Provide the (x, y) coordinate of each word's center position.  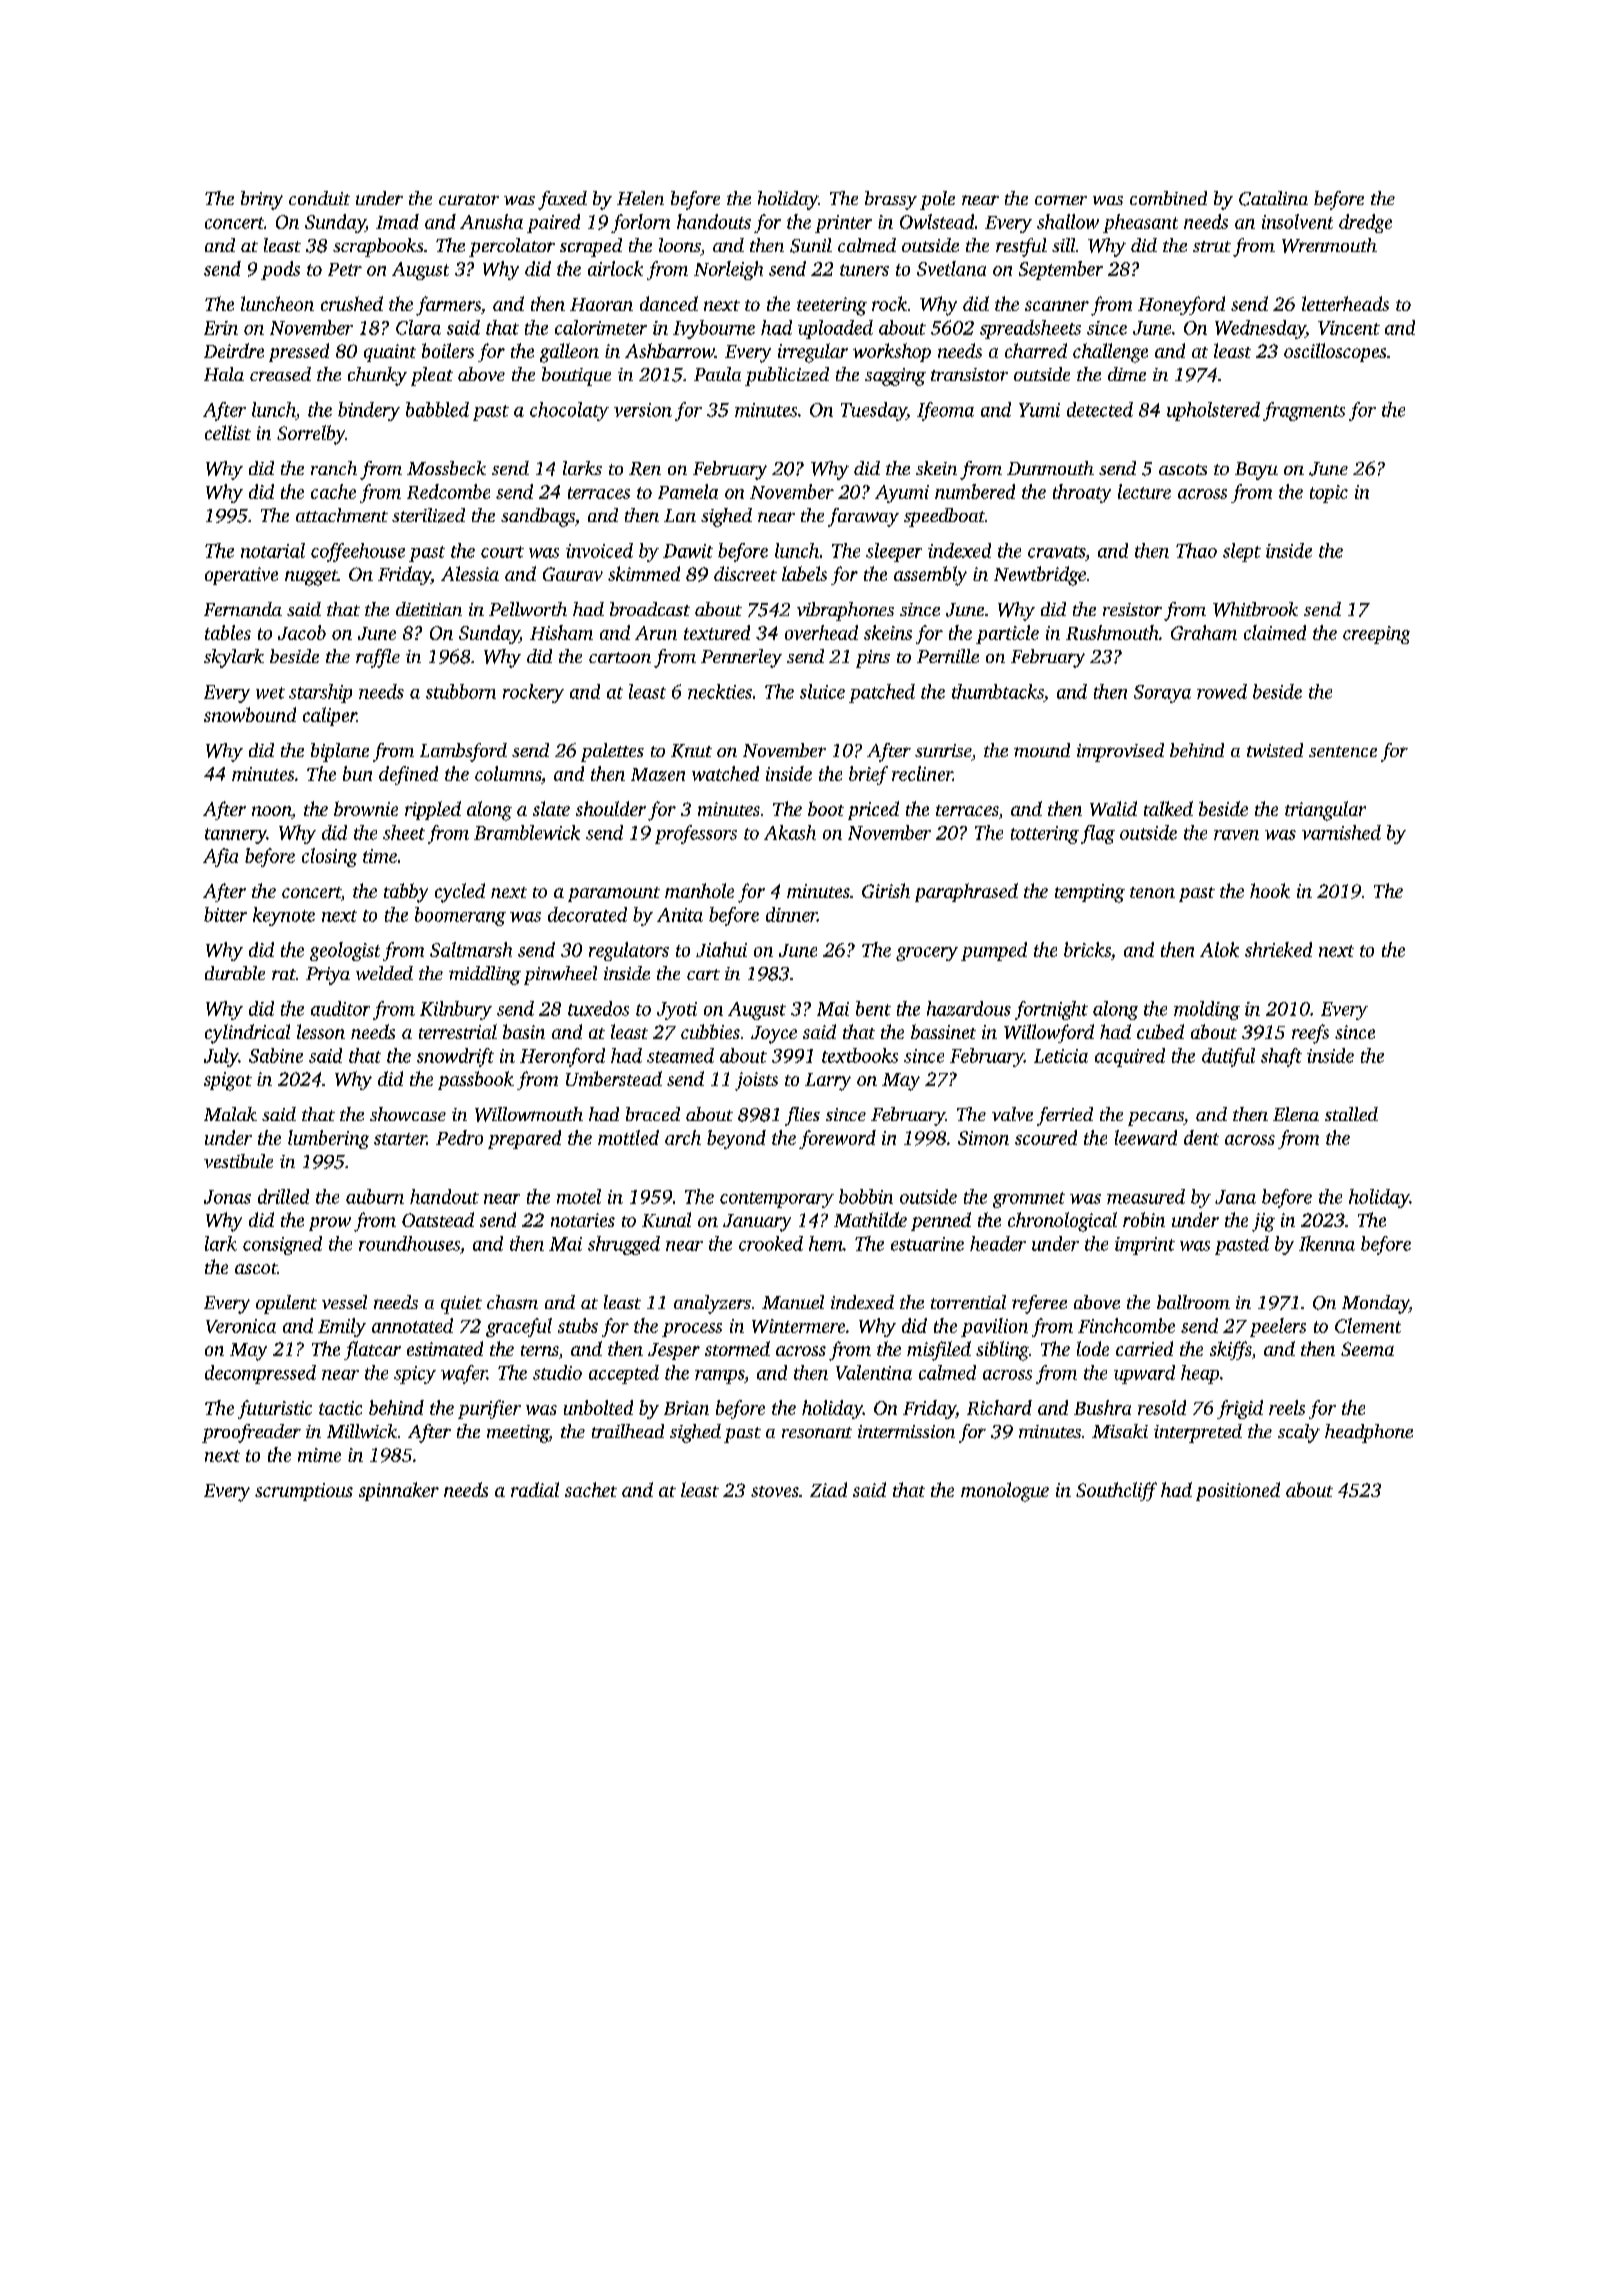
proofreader (251, 1433)
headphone (1369, 1433)
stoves (775, 1491)
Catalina (1273, 198)
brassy (891, 200)
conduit (319, 198)
